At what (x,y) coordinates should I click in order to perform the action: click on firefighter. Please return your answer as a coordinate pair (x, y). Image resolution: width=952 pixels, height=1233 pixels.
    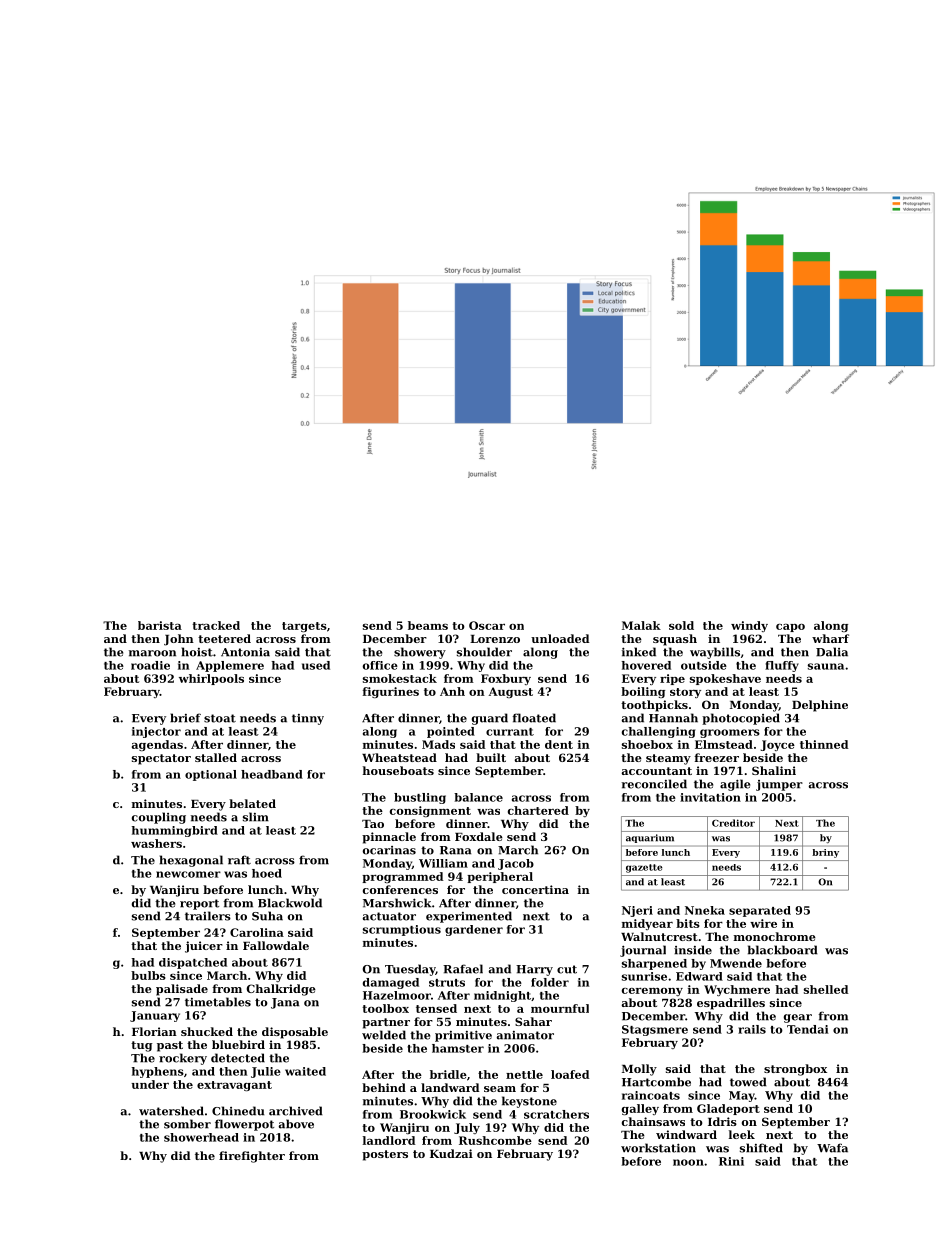
    Looking at the image, I should click on (252, 1157).
